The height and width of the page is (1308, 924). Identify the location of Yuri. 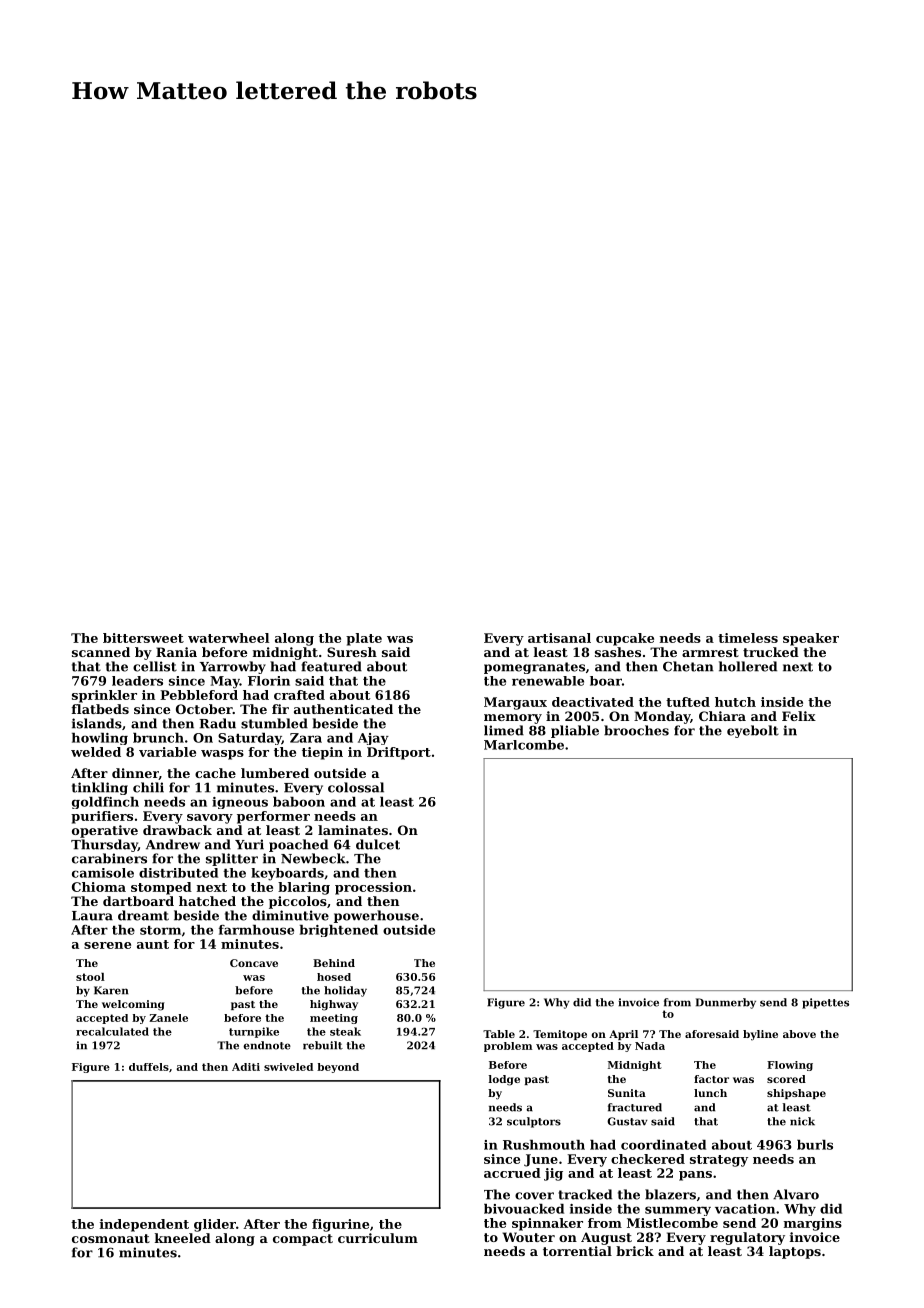
(249, 844).
